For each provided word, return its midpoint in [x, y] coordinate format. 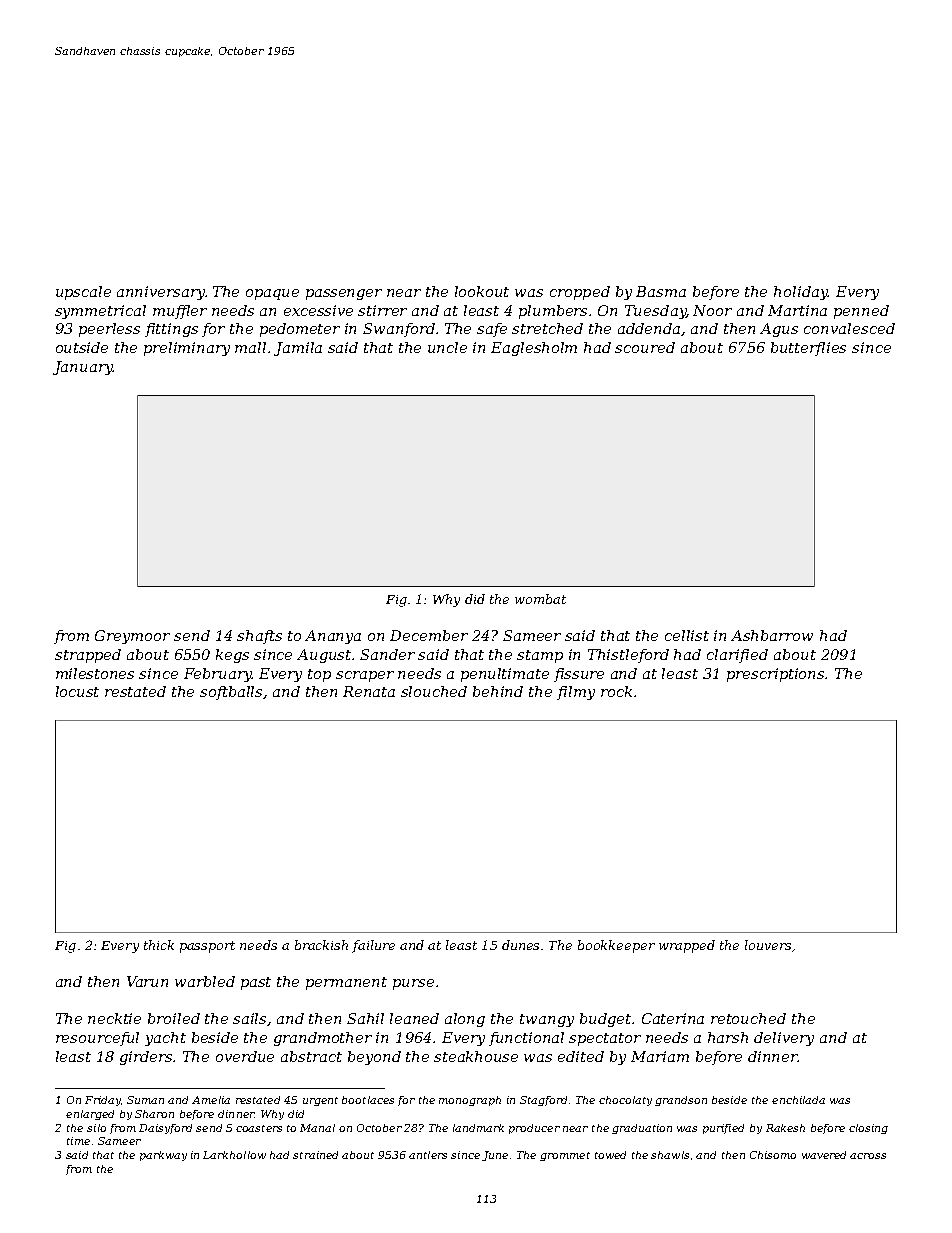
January [83, 368]
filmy [576, 693]
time [78, 1141]
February [218, 675]
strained [315, 1155]
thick [159, 945]
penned [861, 312]
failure [373, 946]
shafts [259, 637]
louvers [768, 945]
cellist [687, 635]
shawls [670, 1155]
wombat [540, 599]
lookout [482, 291]
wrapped [687, 946]
